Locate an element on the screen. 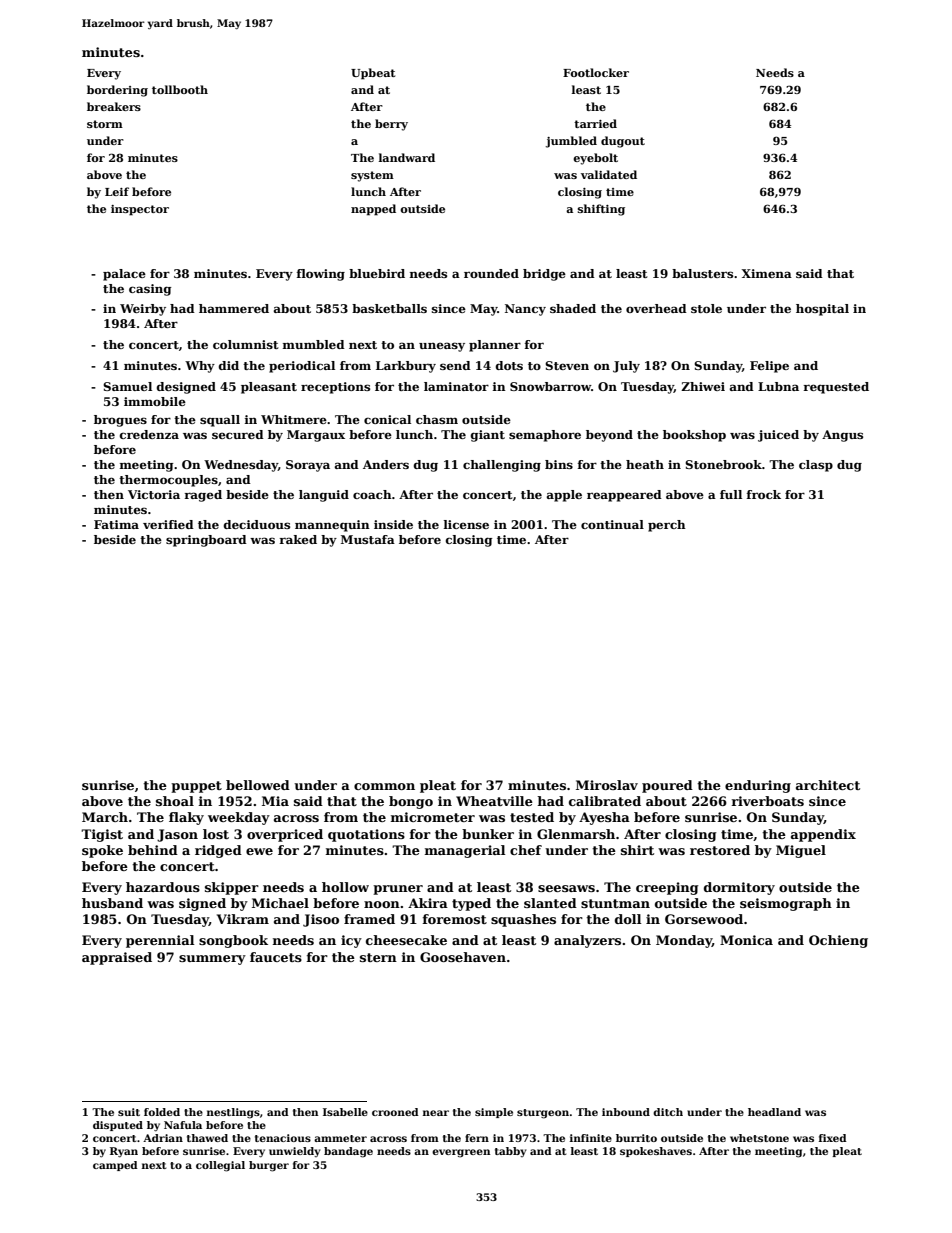  laminator is located at coordinates (456, 386).
